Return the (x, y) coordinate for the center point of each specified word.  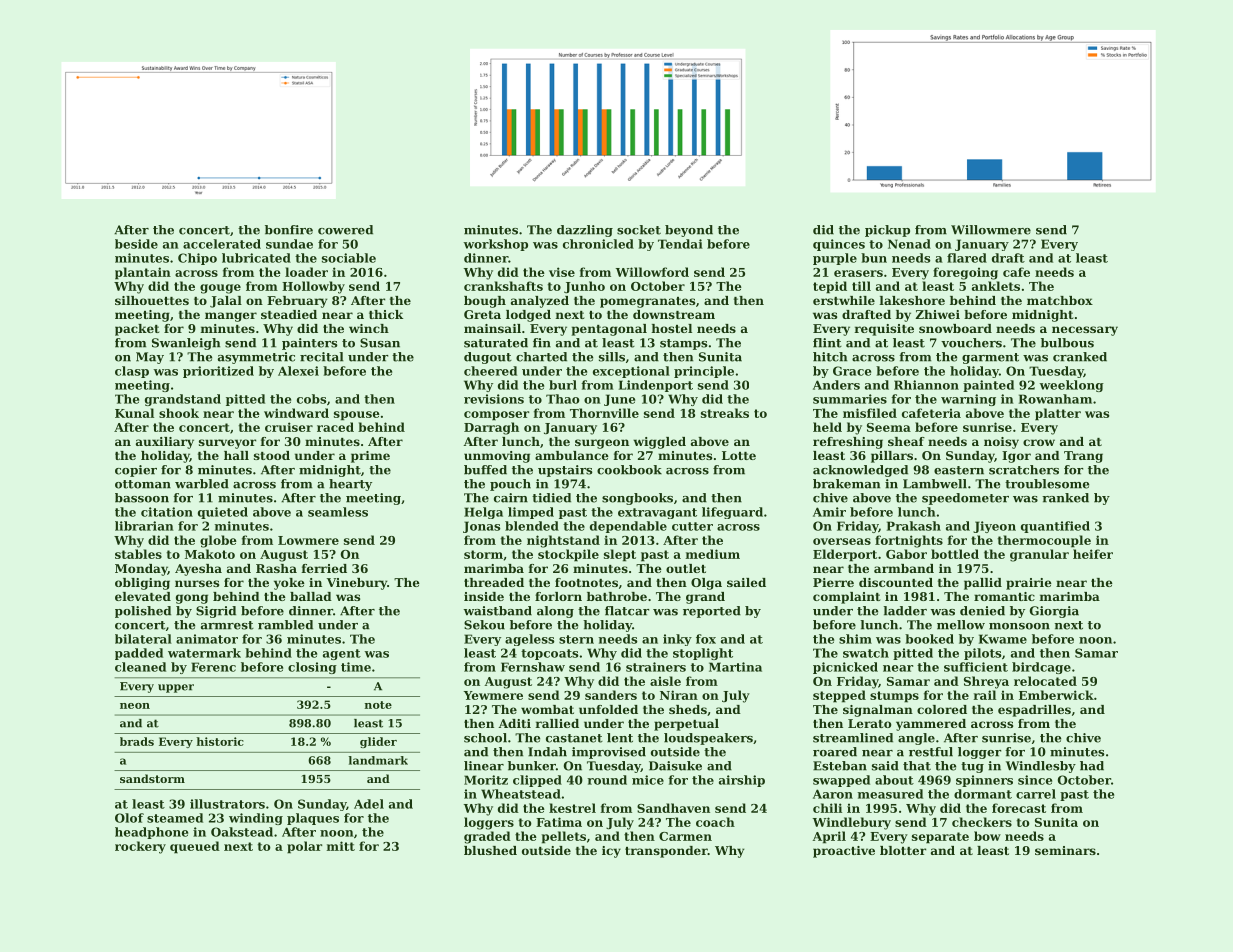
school (485, 738)
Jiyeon (994, 527)
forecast (1019, 808)
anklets (996, 286)
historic (220, 741)
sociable (349, 258)
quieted (223, 513)
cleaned (140, 667)
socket (639, 230)
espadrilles (1034, 711)
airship (742, 781)
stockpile (568, 555)
